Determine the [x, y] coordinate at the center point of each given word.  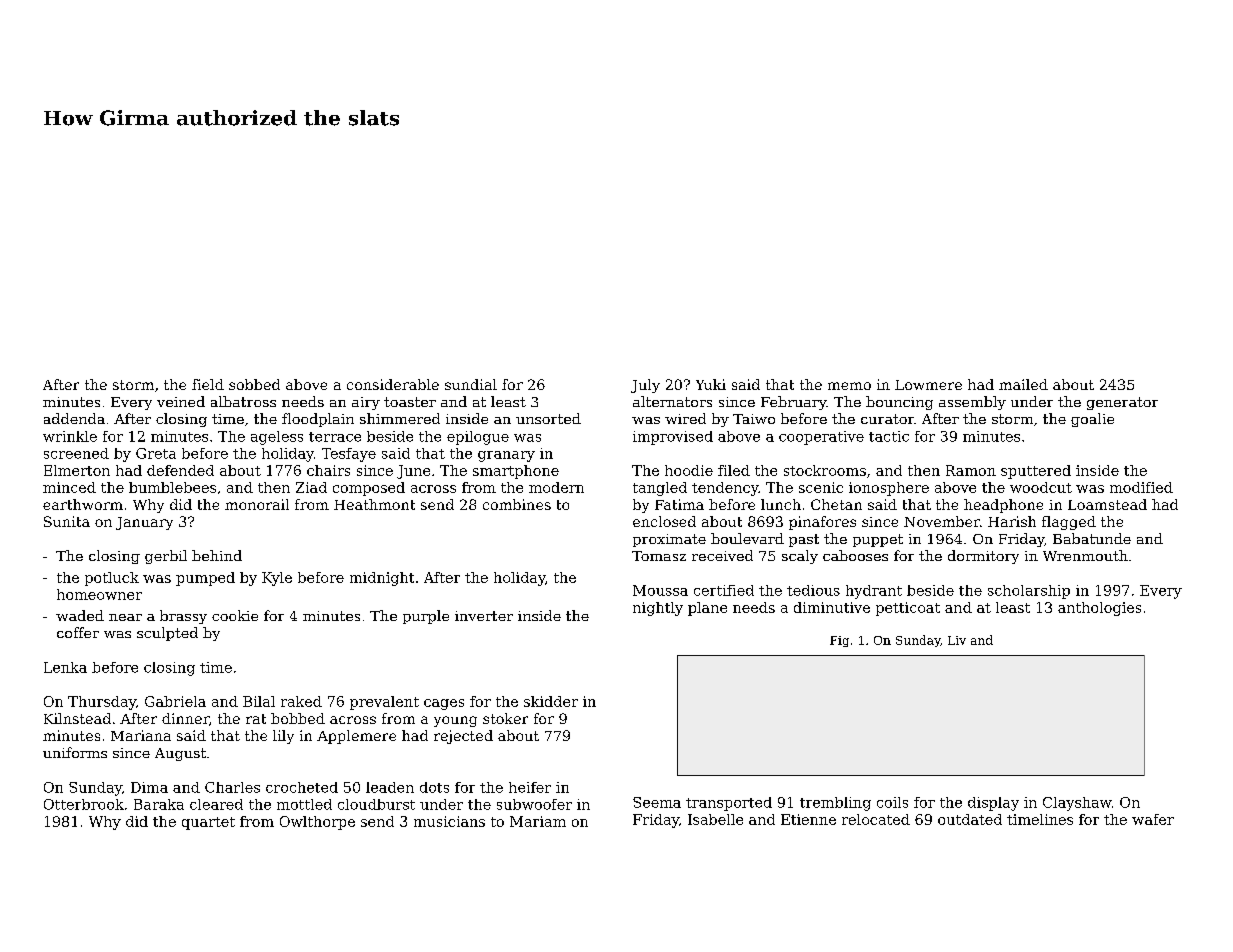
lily [283, 737]
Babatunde [1092, 538]
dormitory [983, 557]
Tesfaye [349, 455]
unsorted [548, 418]
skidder [551, 701]
